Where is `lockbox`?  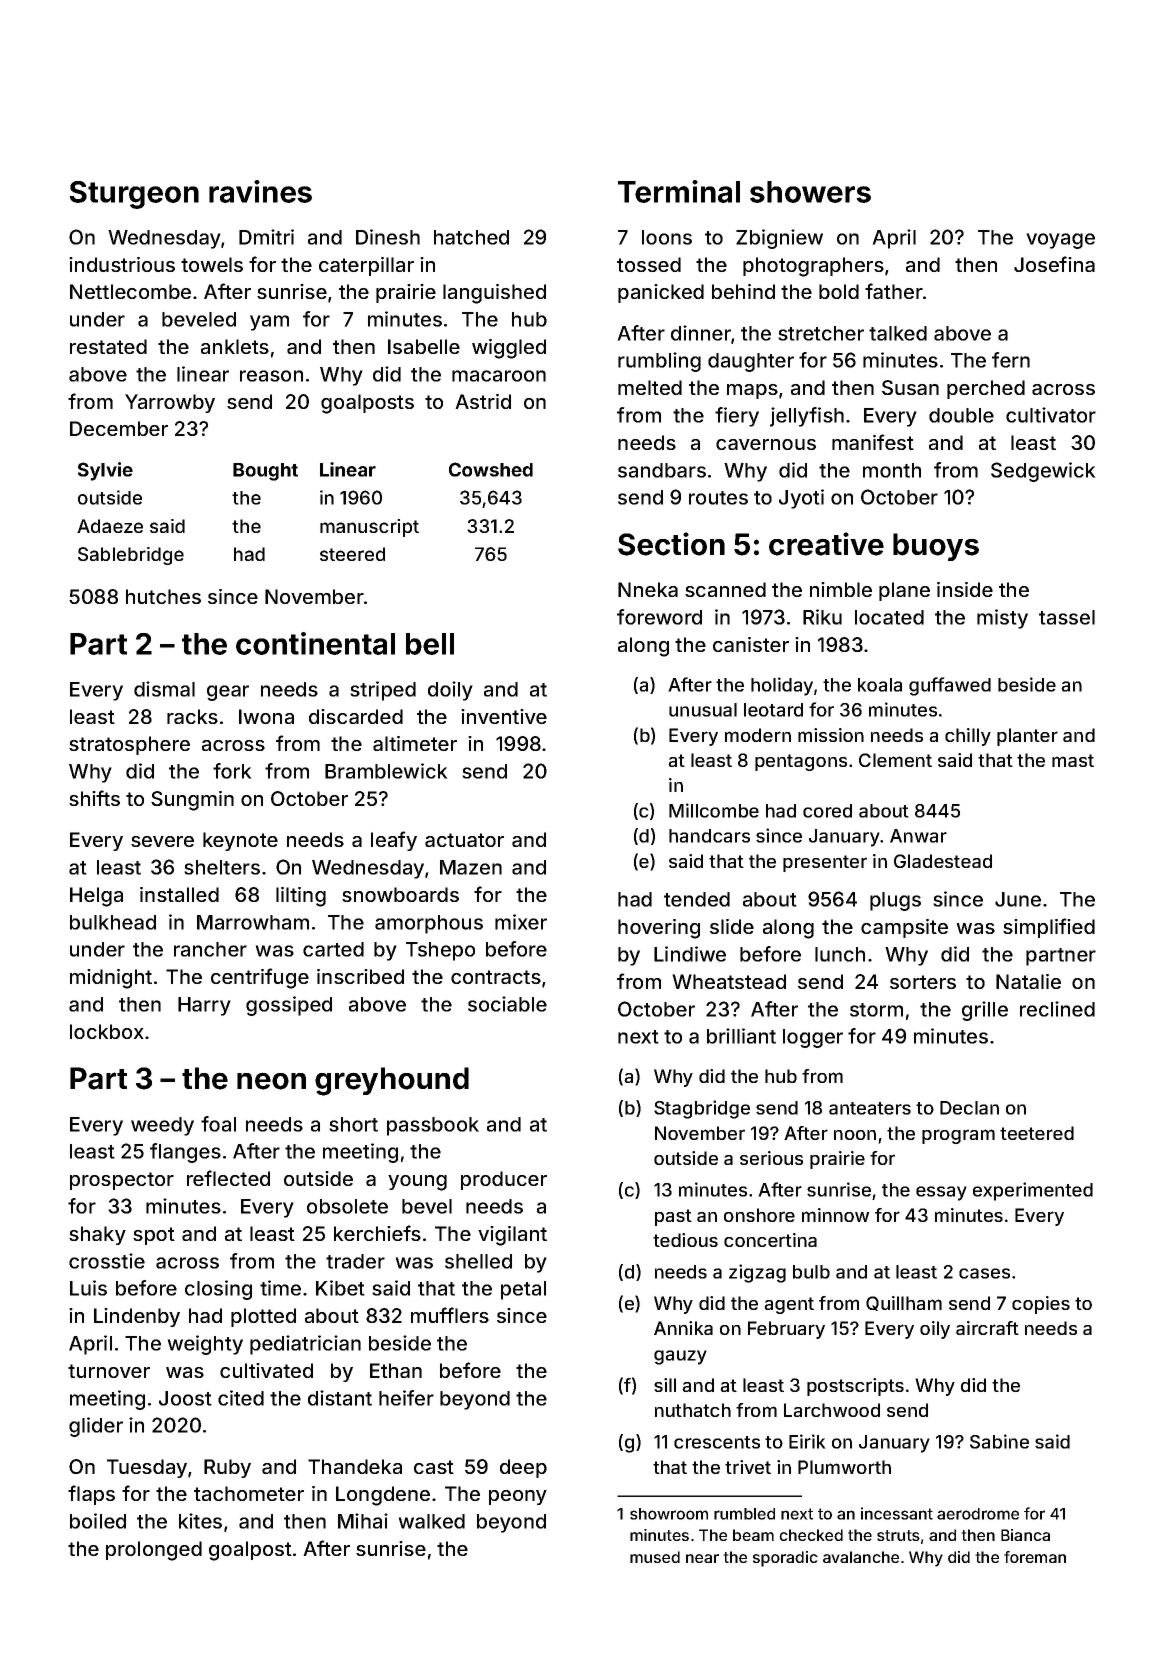 lockbox is located at coordinates (107, 1031).
